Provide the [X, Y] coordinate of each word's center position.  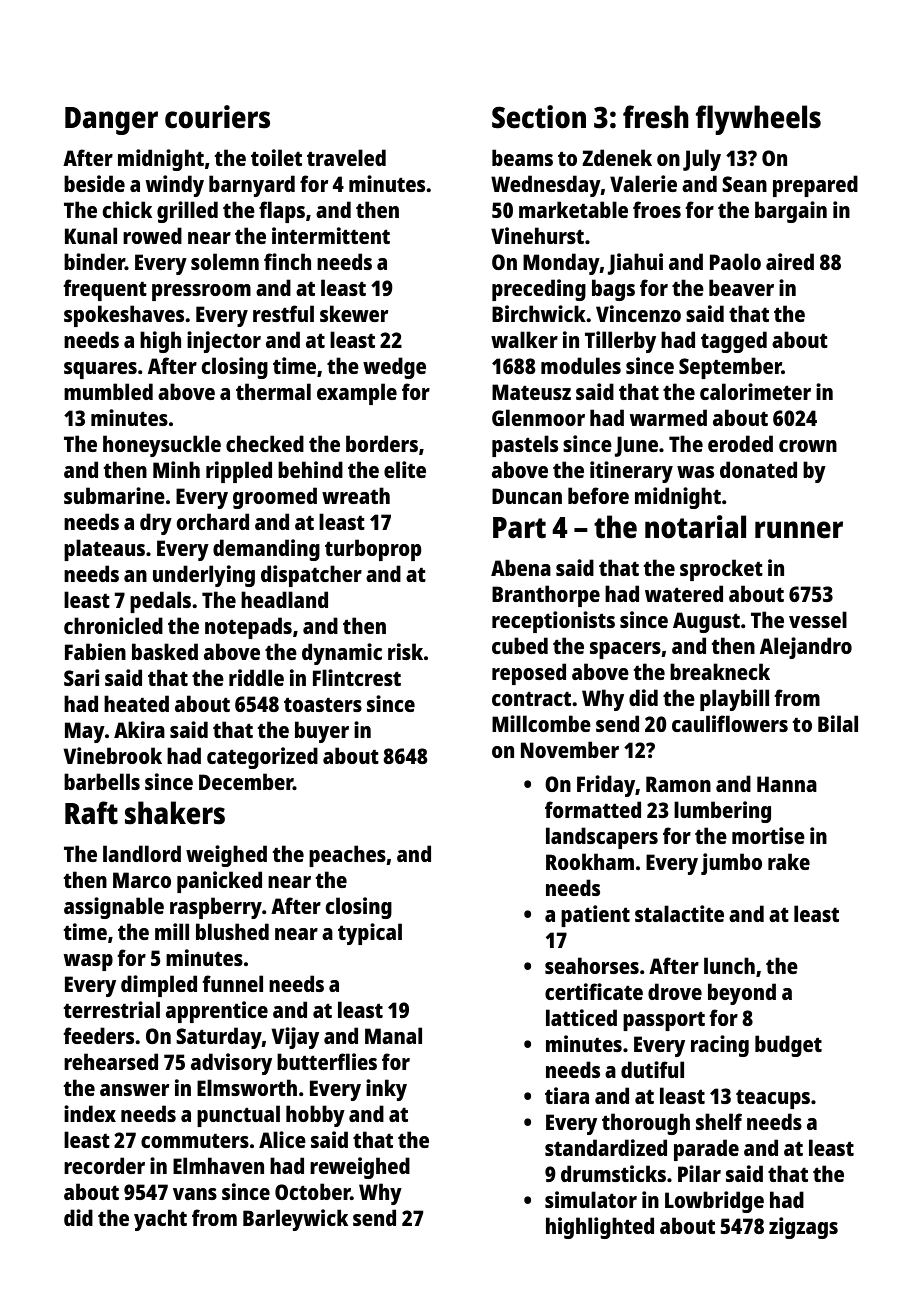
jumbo [731, 864]
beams [522, 157]
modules [581, 365]
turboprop [373, 550]
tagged [734, 342]
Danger [111, 121]
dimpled [159, 986]
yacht [160, 1220]
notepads [248, 628]
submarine [114, 495]
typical [370, 934]
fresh [655, 117]
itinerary [631, 472]
